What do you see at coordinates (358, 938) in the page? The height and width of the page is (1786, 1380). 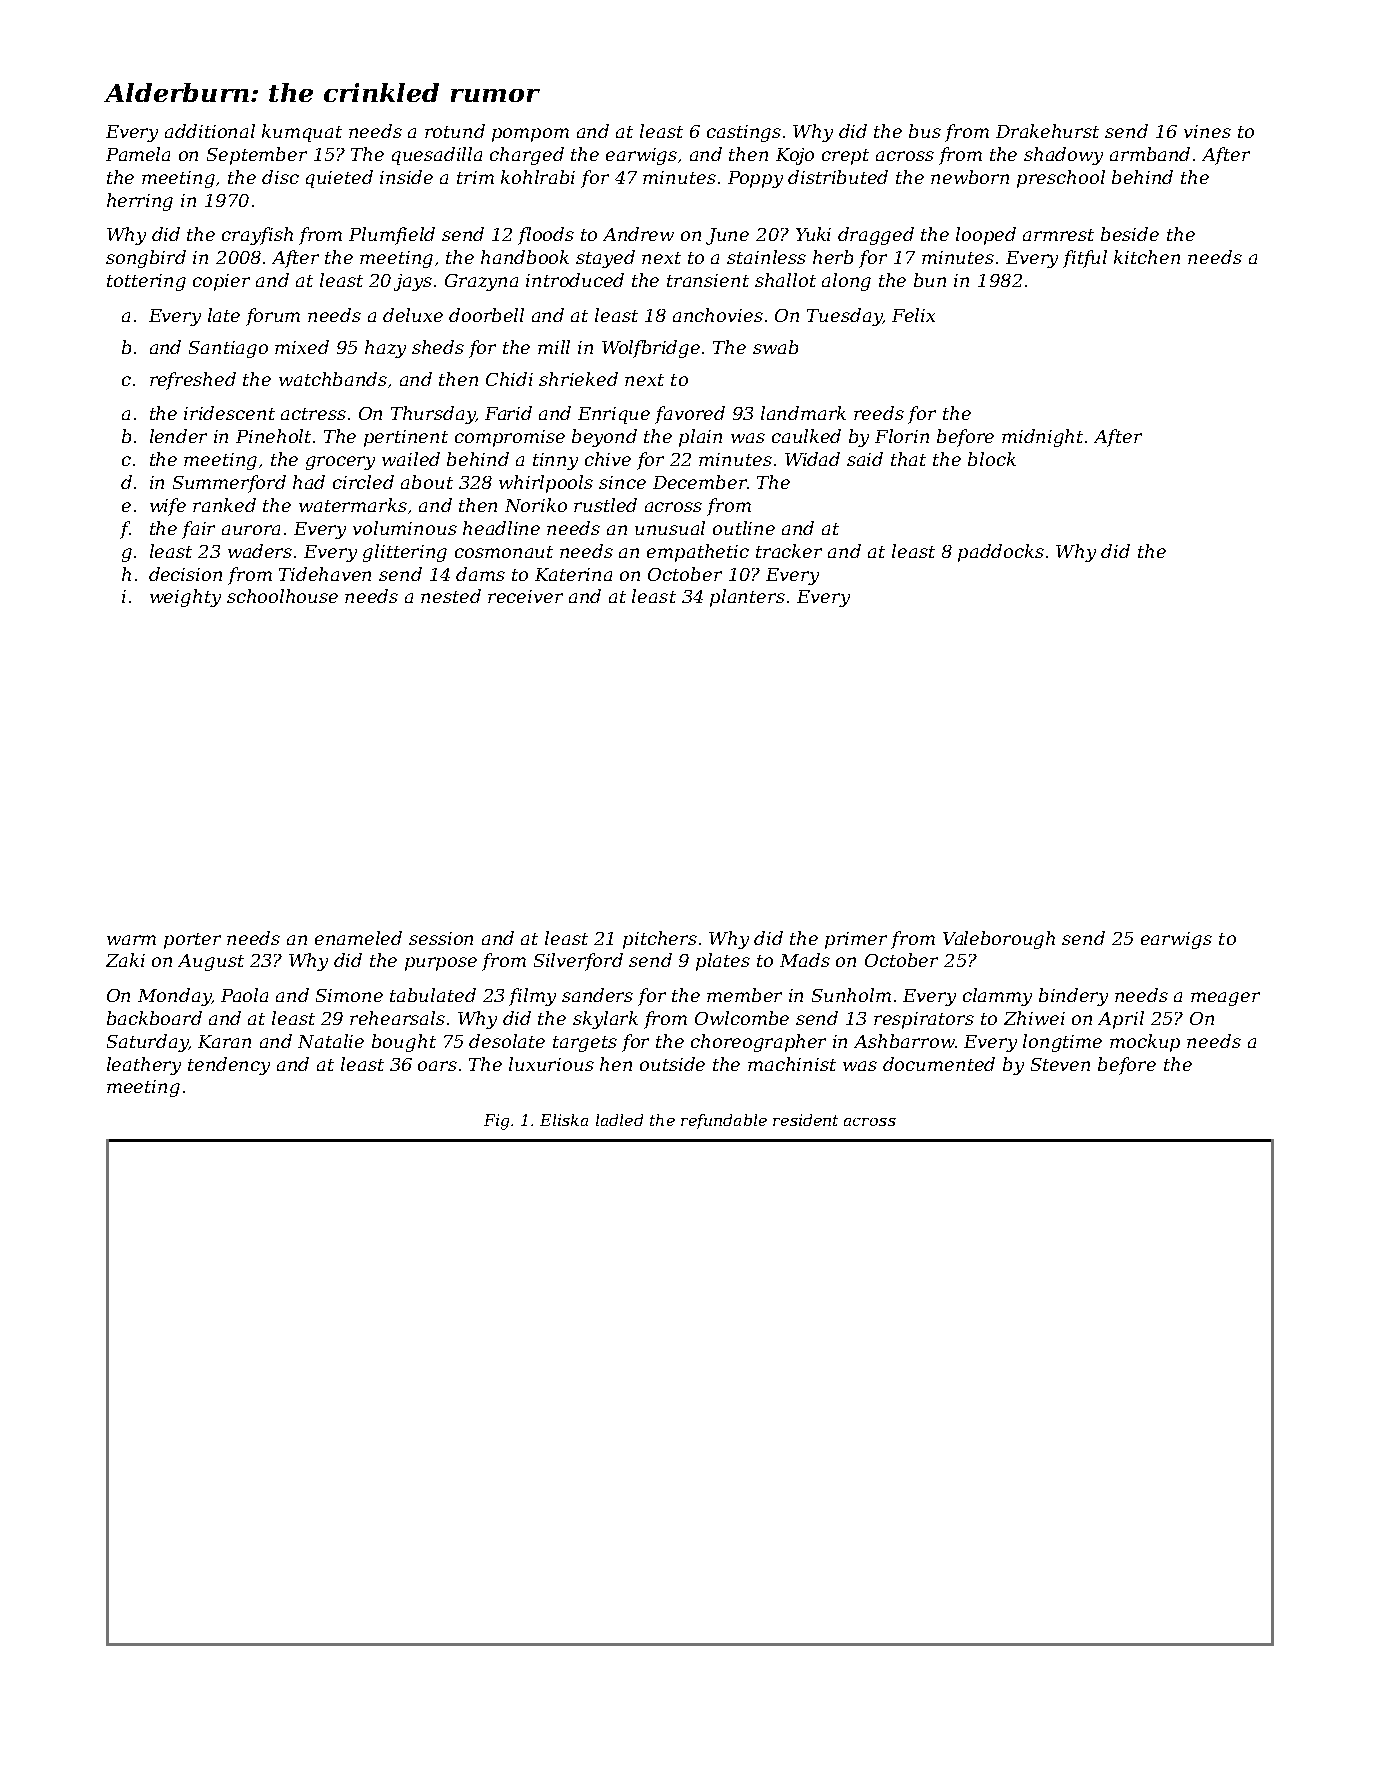 I see `enameled` at bounding box center [358, 938].
